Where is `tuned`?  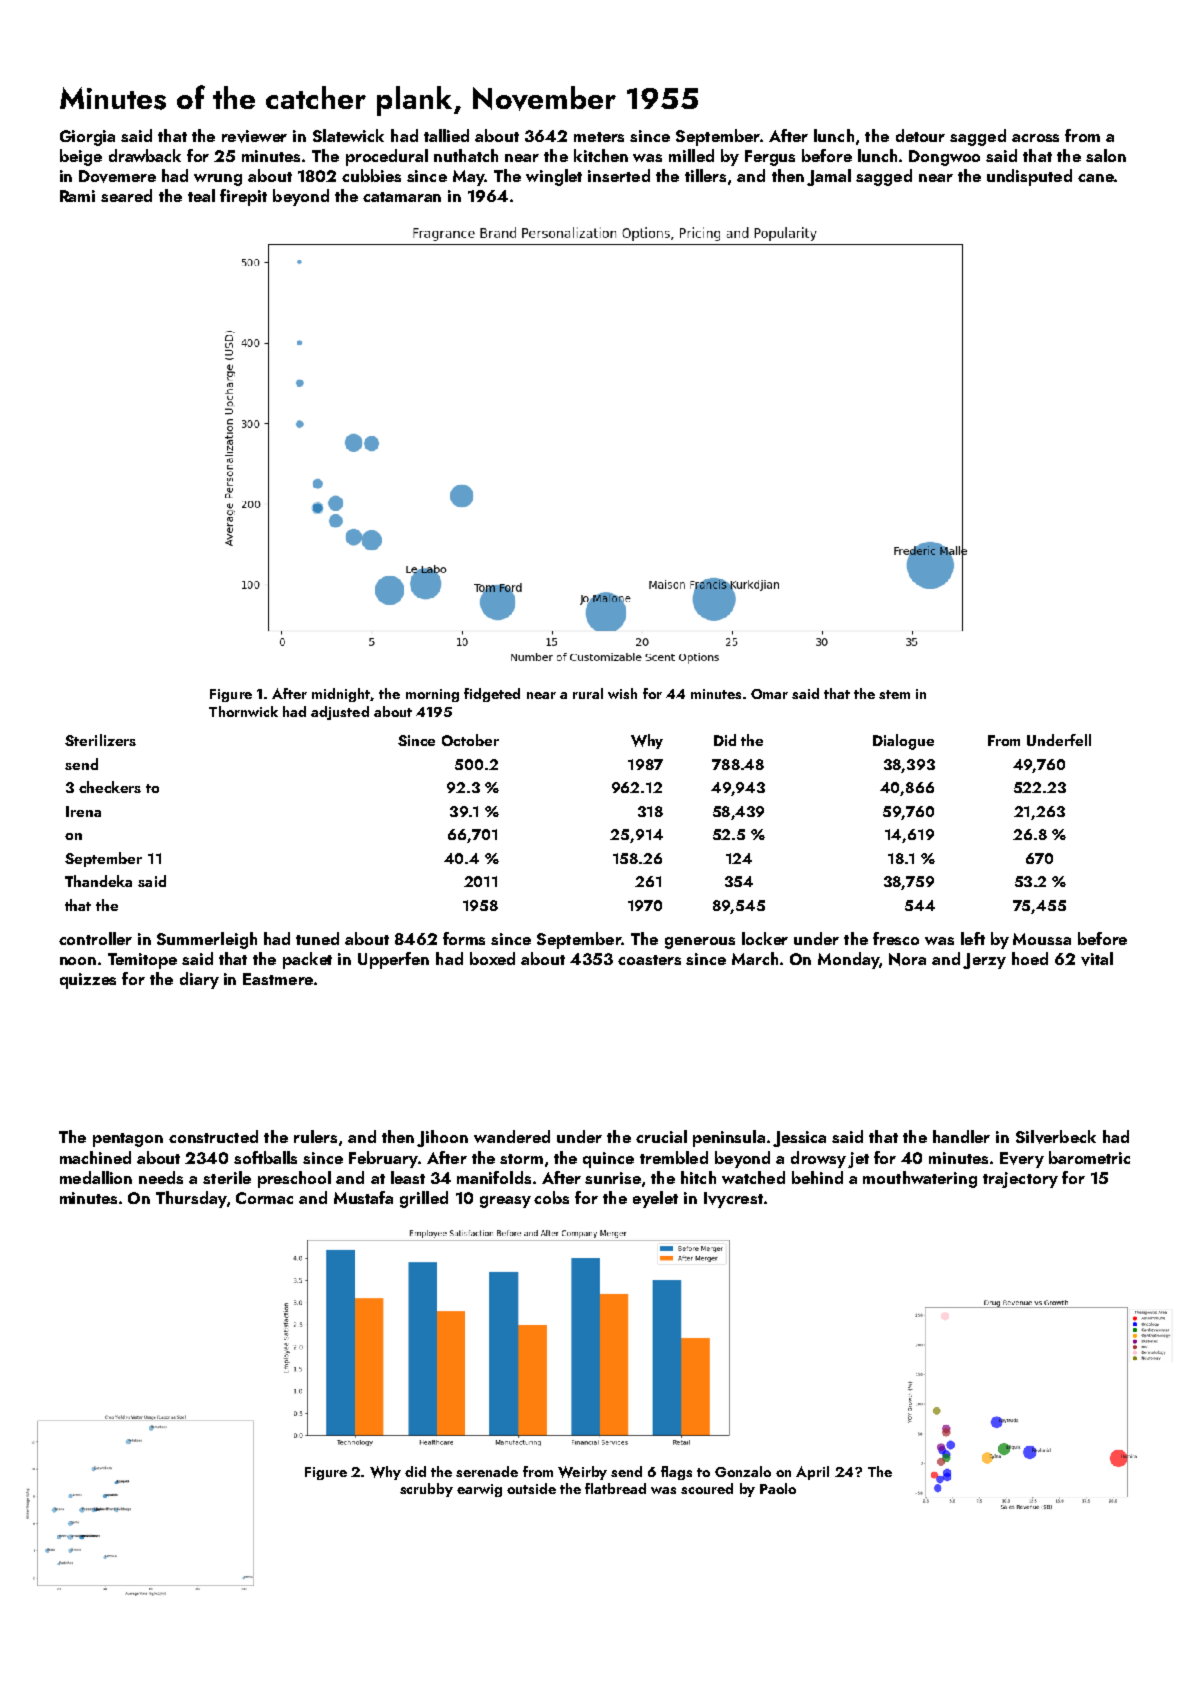 tuned is located at coordinates (317, 938).
